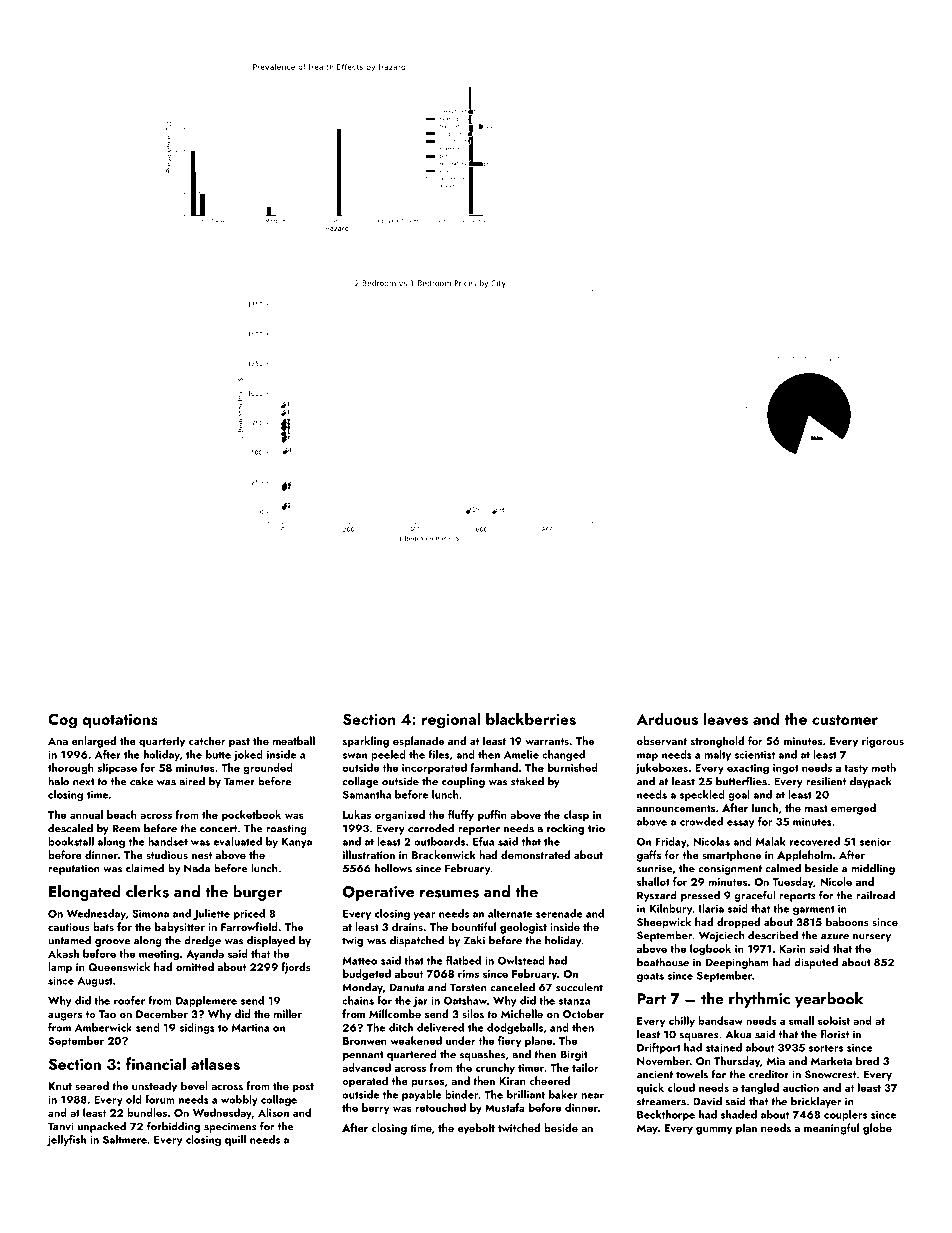  I want to click on middling, so click(873, 869).
